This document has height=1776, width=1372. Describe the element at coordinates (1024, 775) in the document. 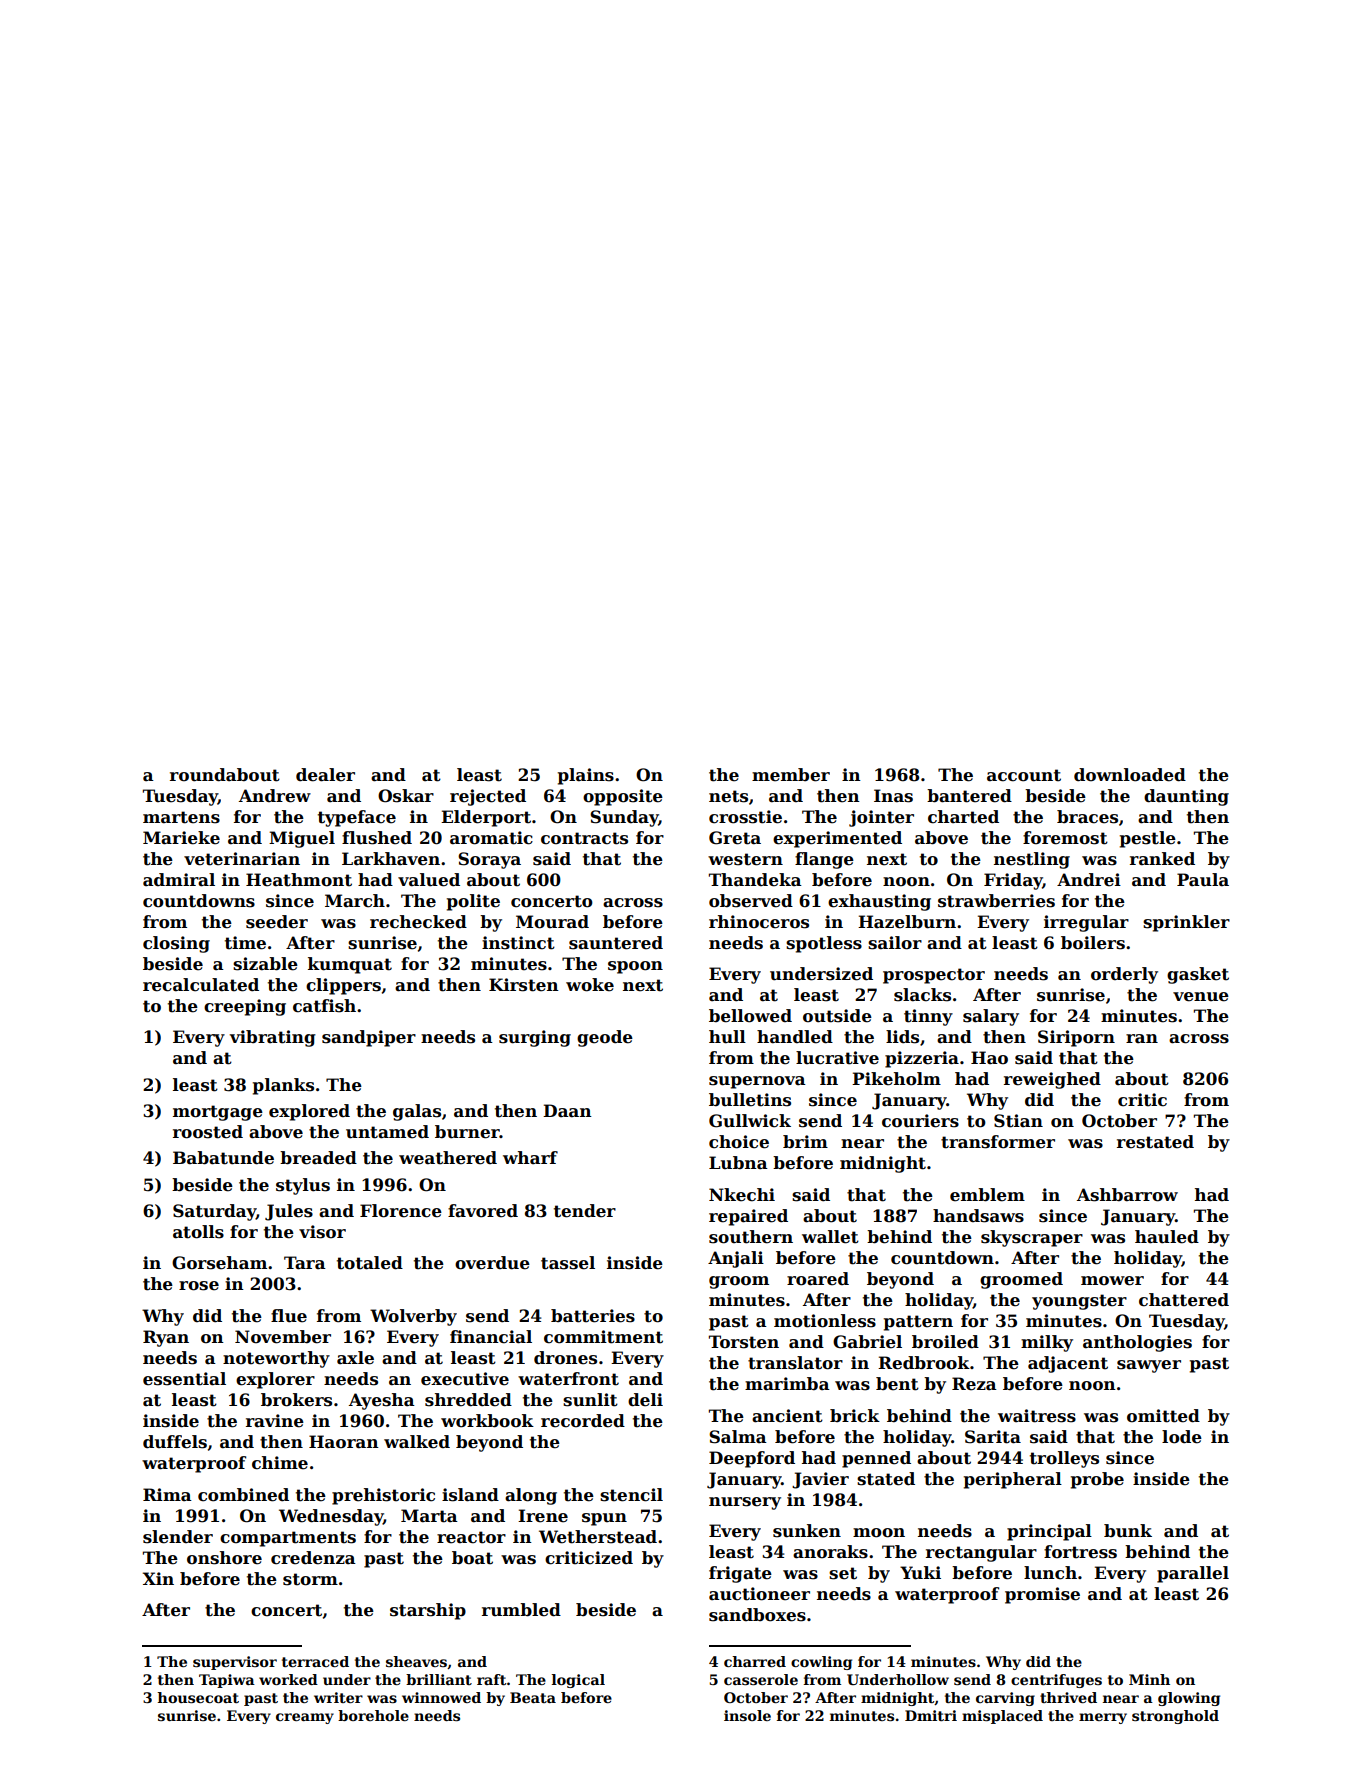

I see `account` at that location.
